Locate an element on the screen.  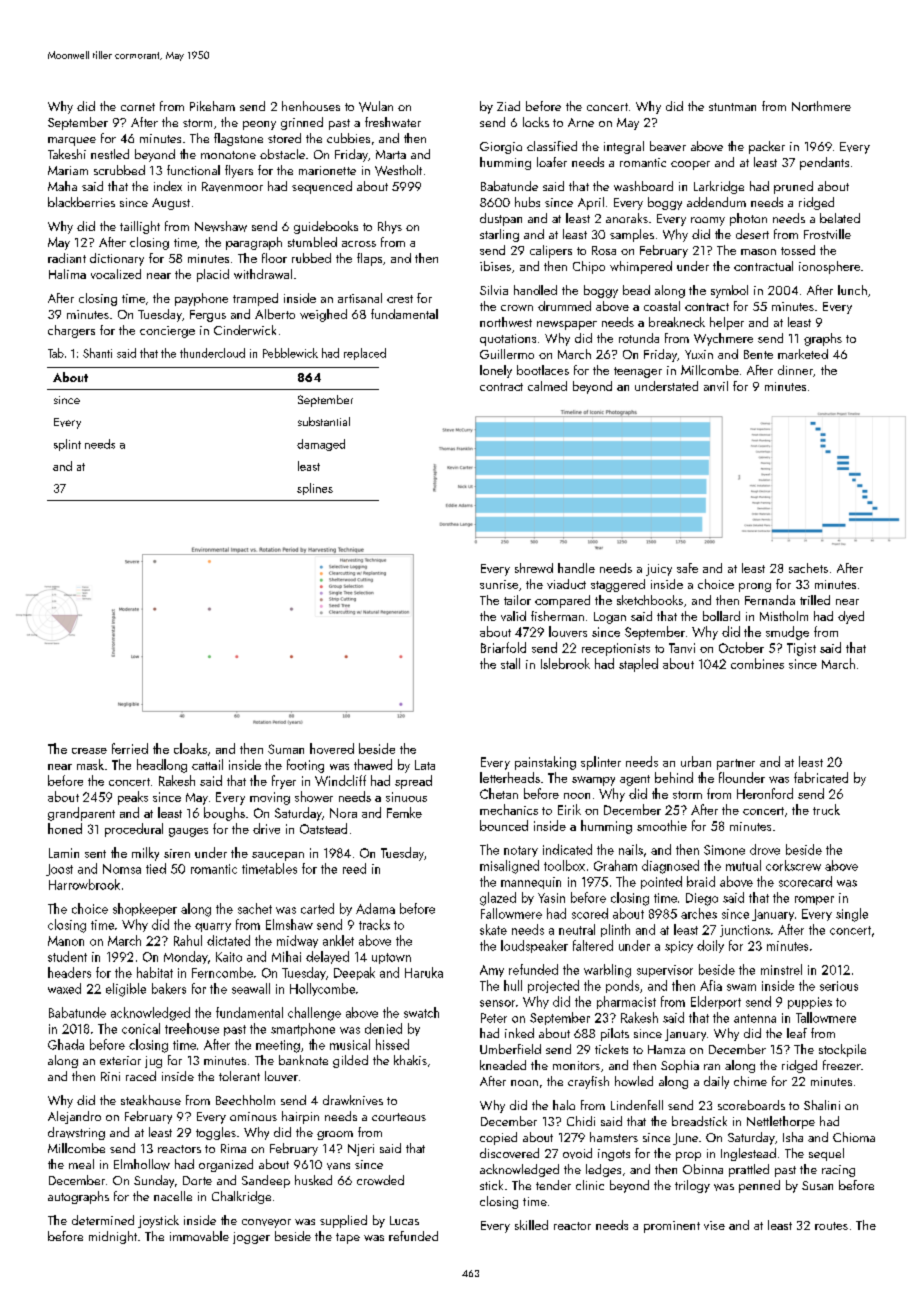
crease is located at coordinates (89, 751).
